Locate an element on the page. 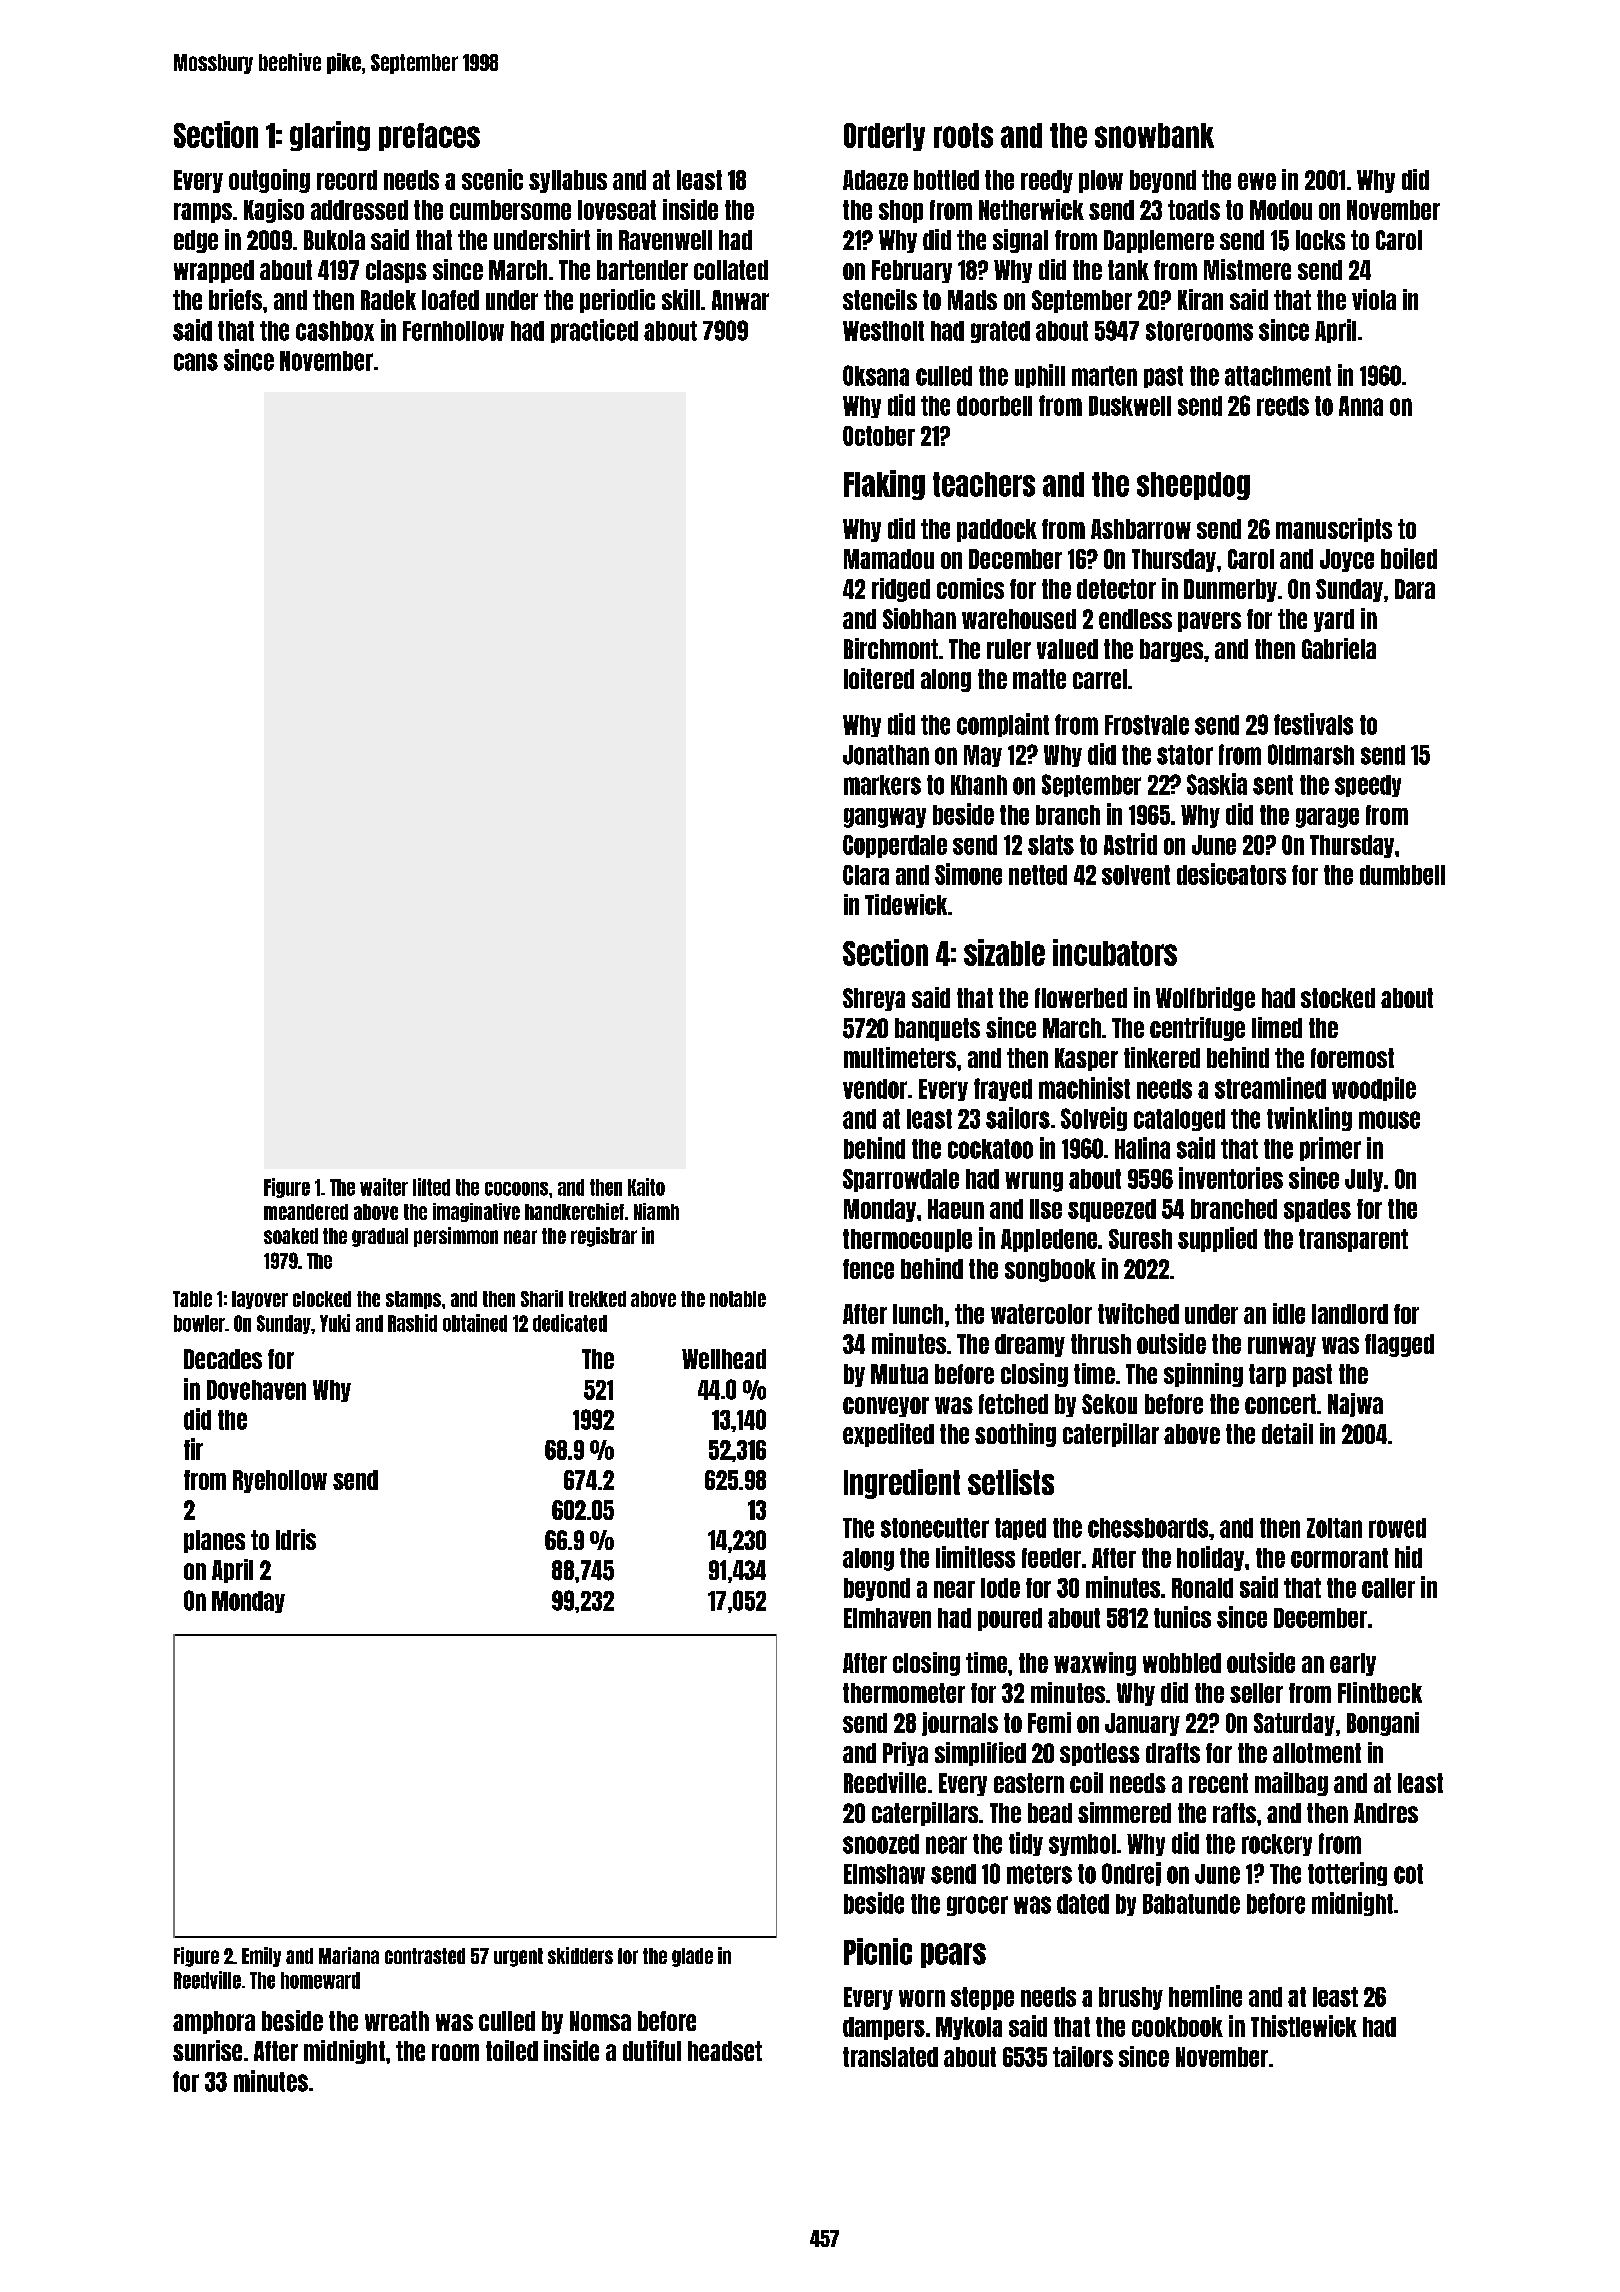 This page has height=2292, width=1620. cashbox is located at coordinates (335, 331).
